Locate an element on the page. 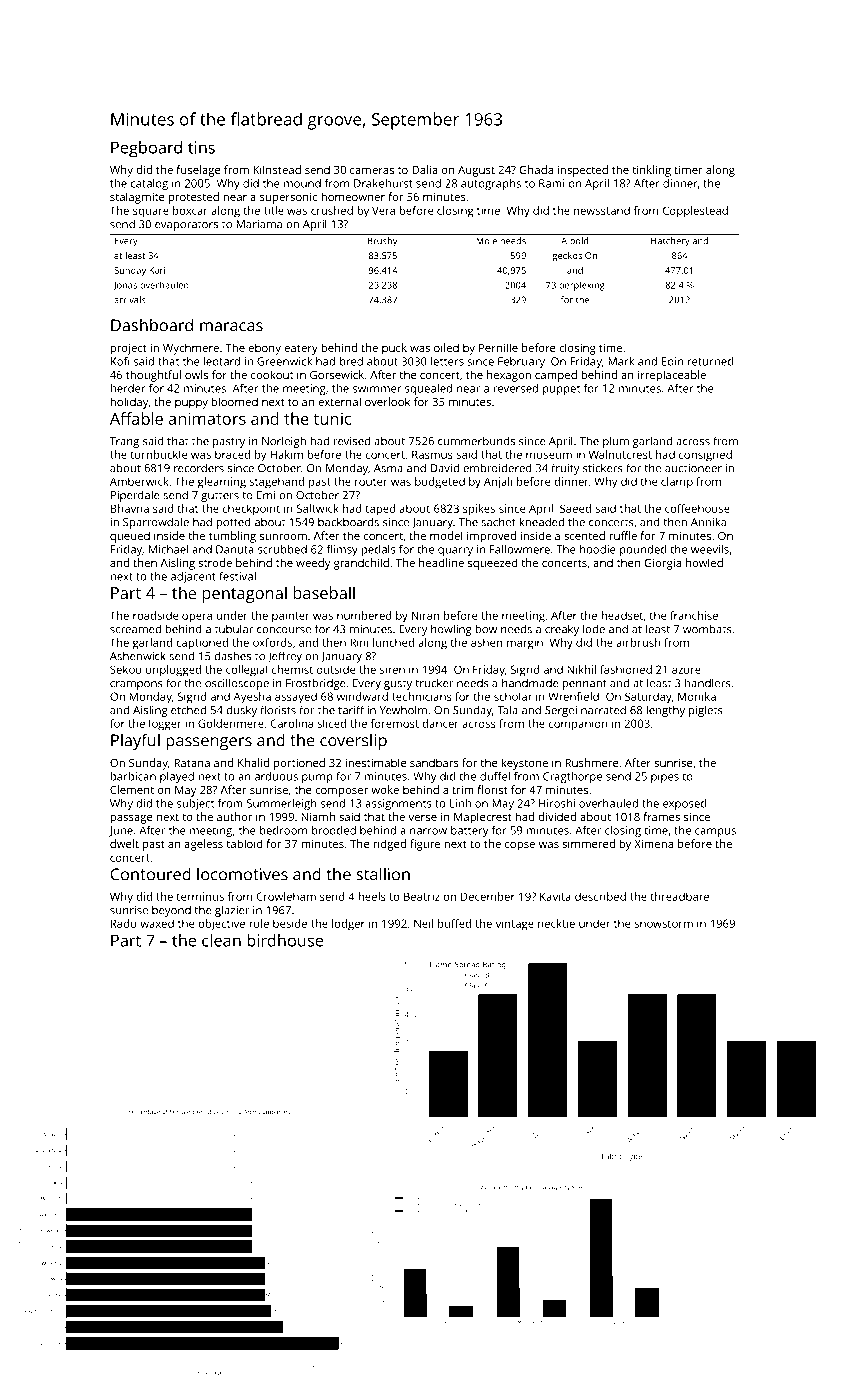 This image has width=849, height=1400. irreplaceable is located at coordinates (672, 376).
